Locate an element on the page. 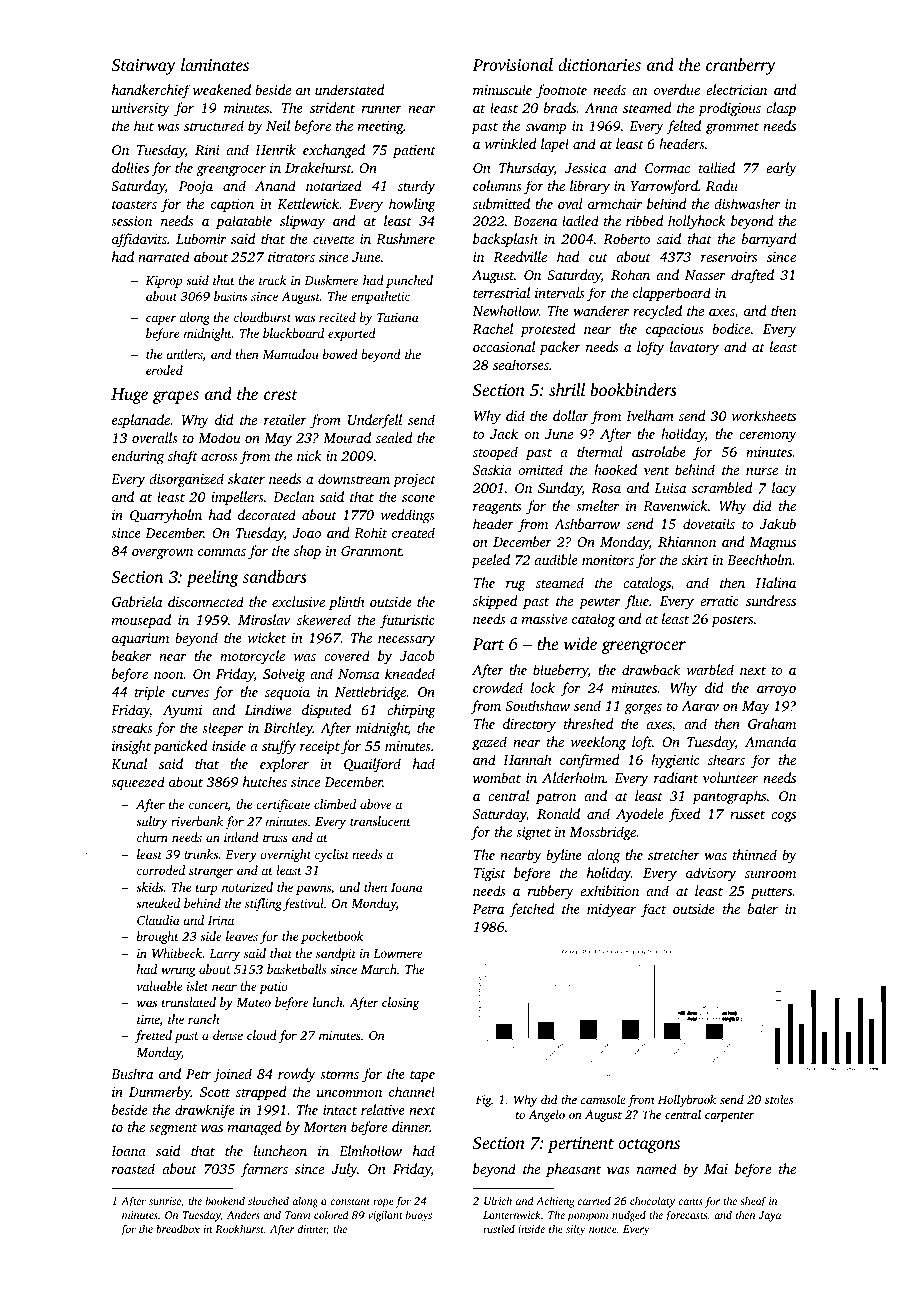 The image size is (908, 1316). climbed is located at coordinates (335, 804).
